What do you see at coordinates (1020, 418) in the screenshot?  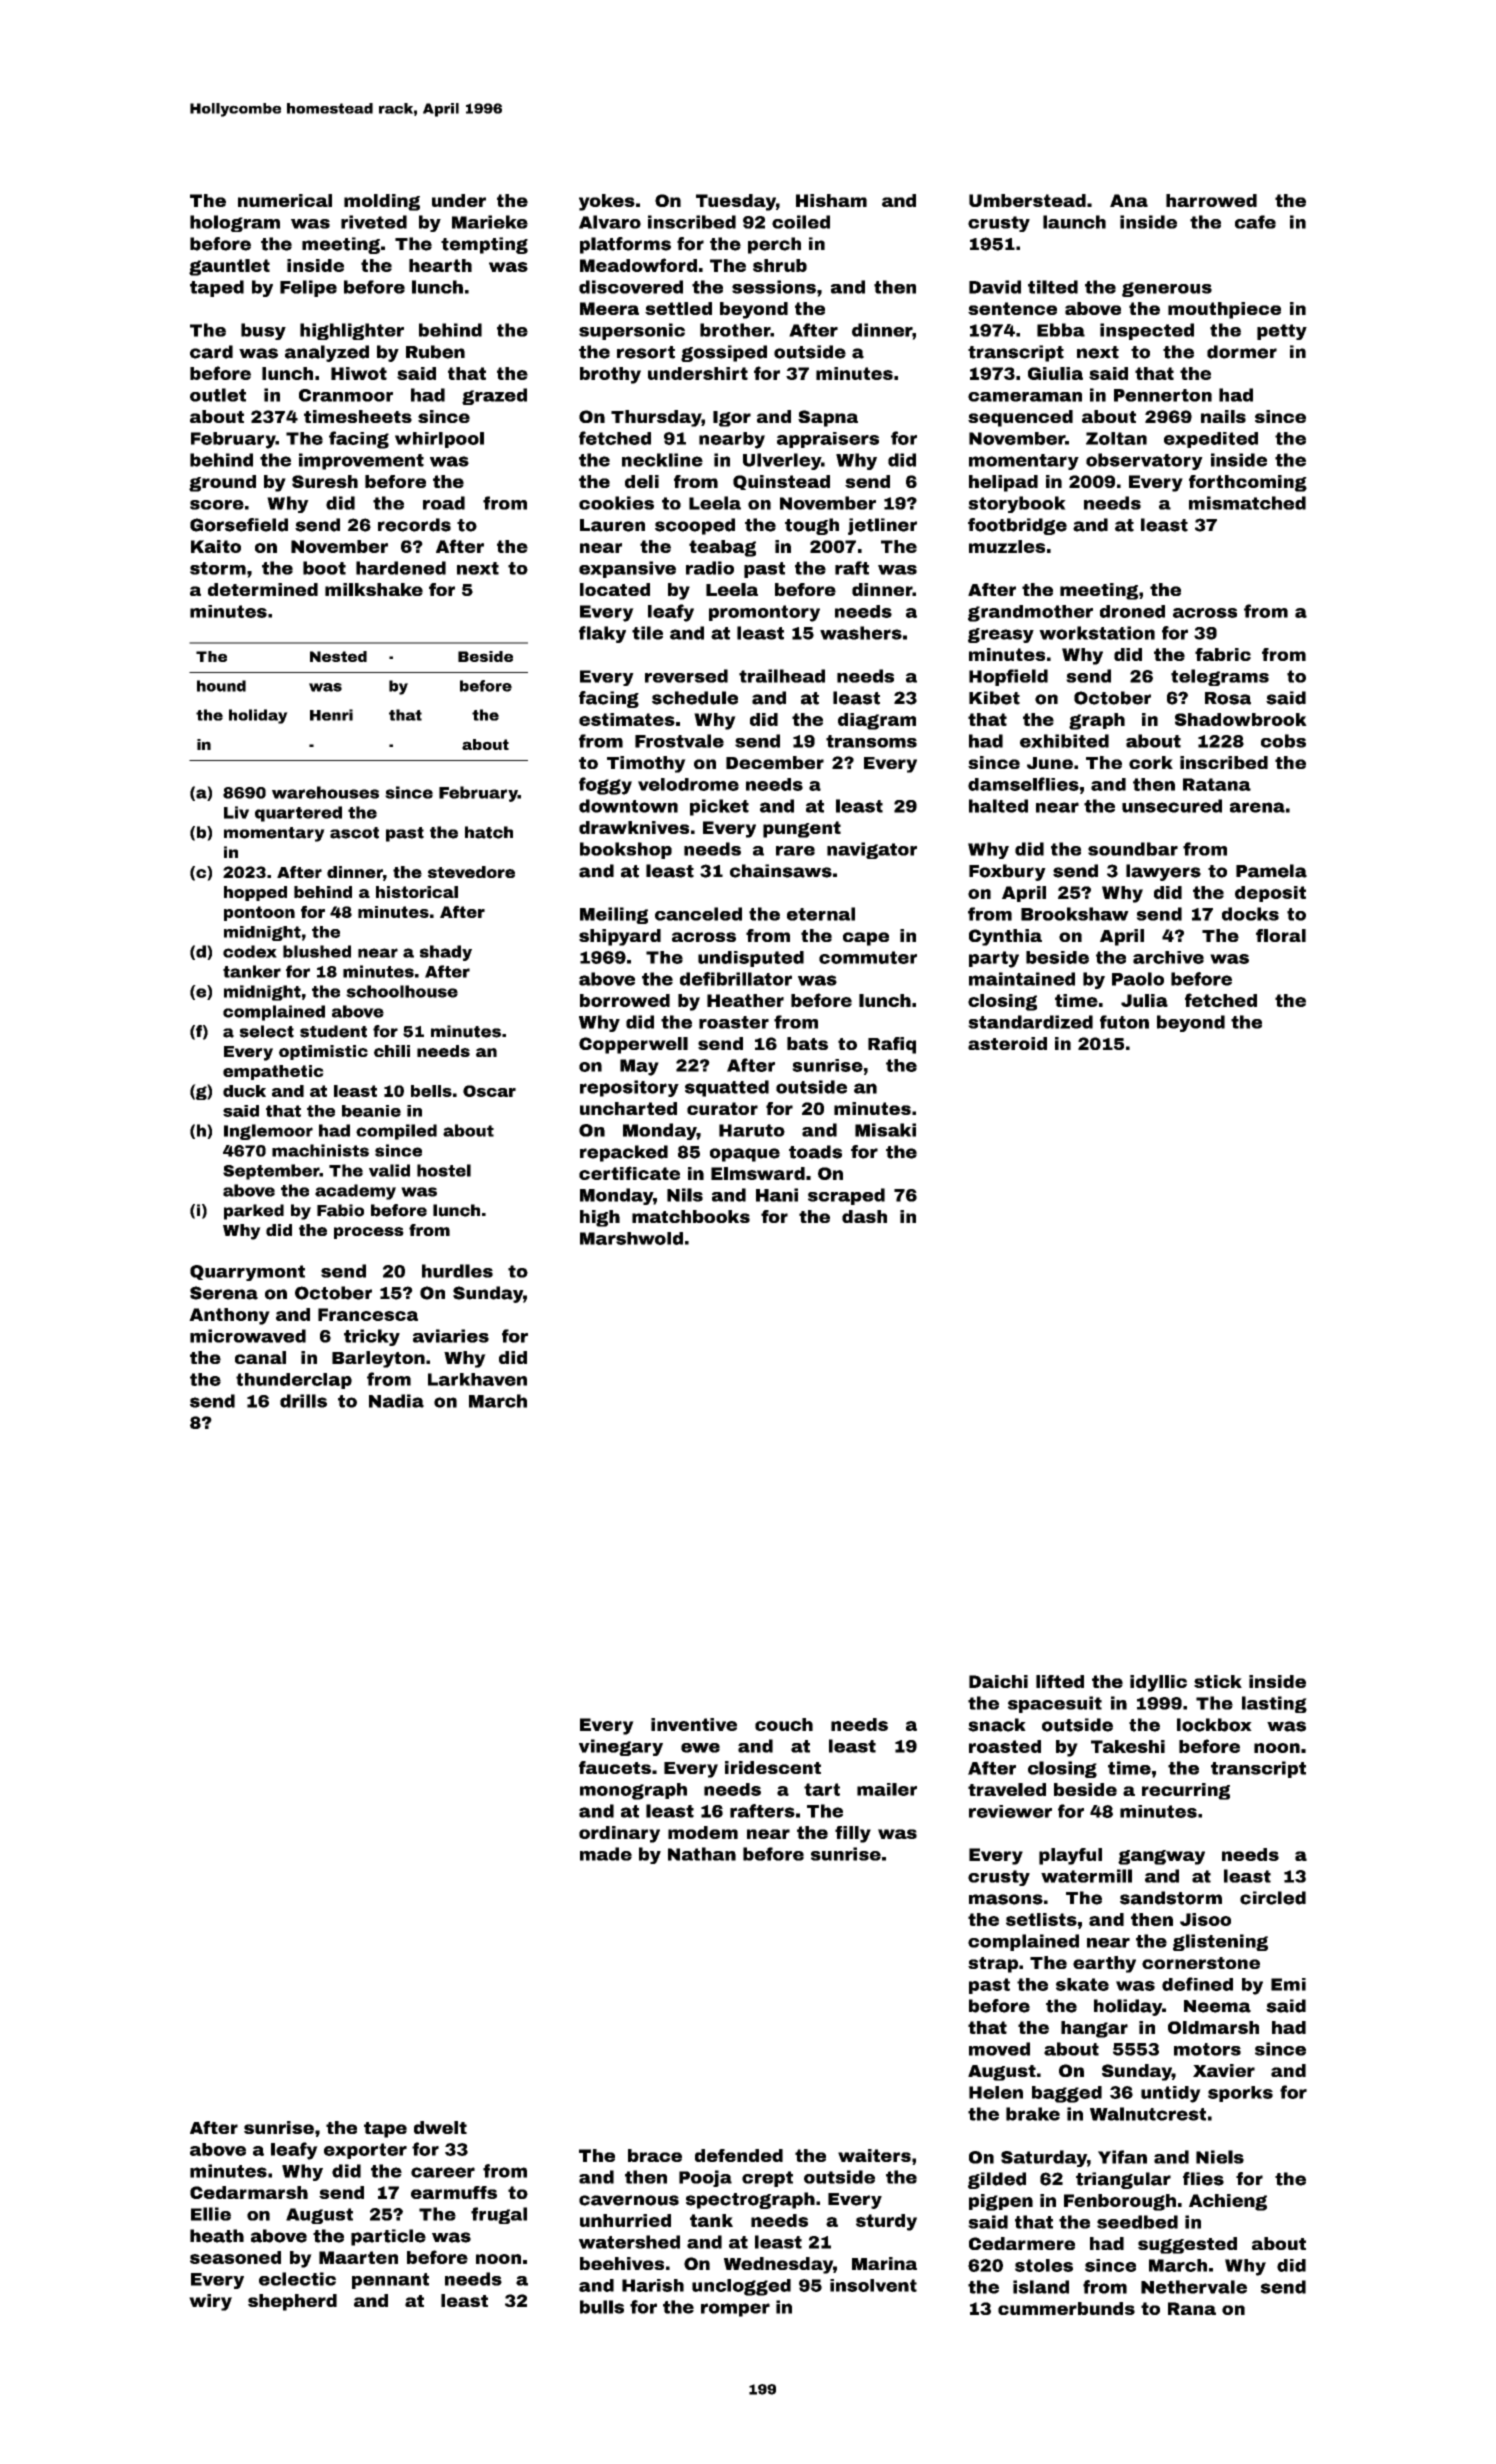 I see `sequenced` at bounding box center [1020, 418].
